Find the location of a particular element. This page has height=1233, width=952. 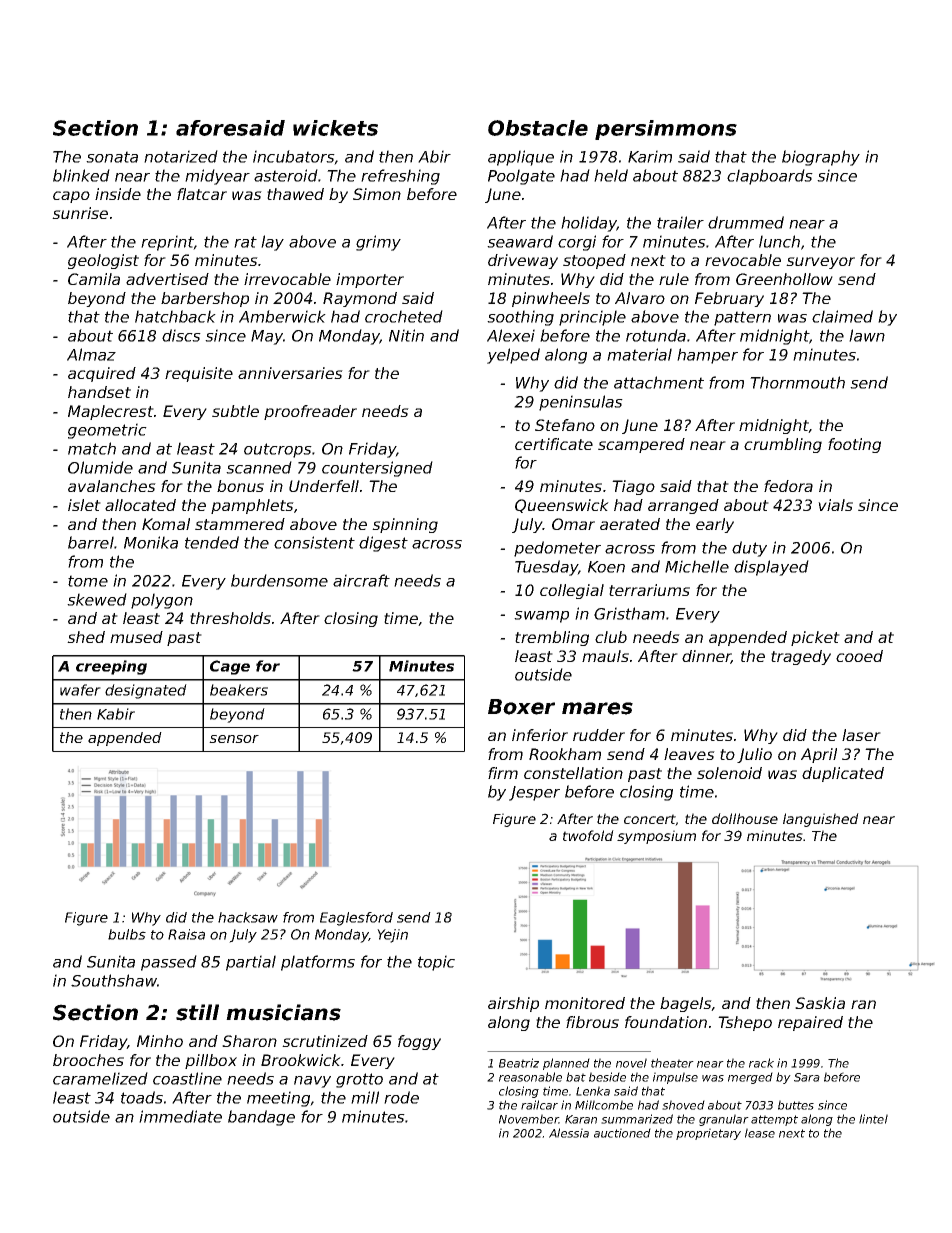

picket is located at coordinates (815, 638).
